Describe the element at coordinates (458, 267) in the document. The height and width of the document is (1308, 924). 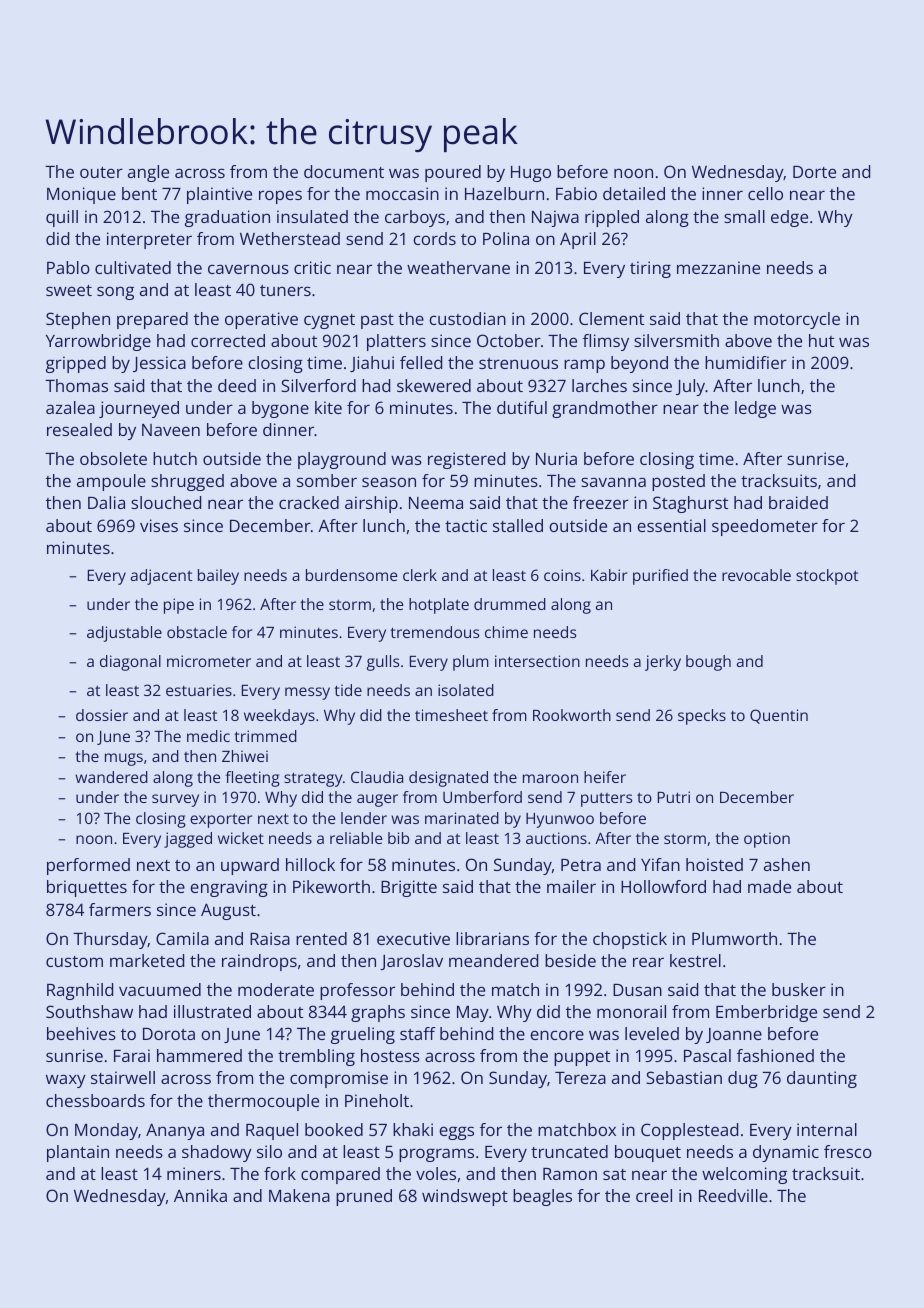
I see `weathervane` at that location.
